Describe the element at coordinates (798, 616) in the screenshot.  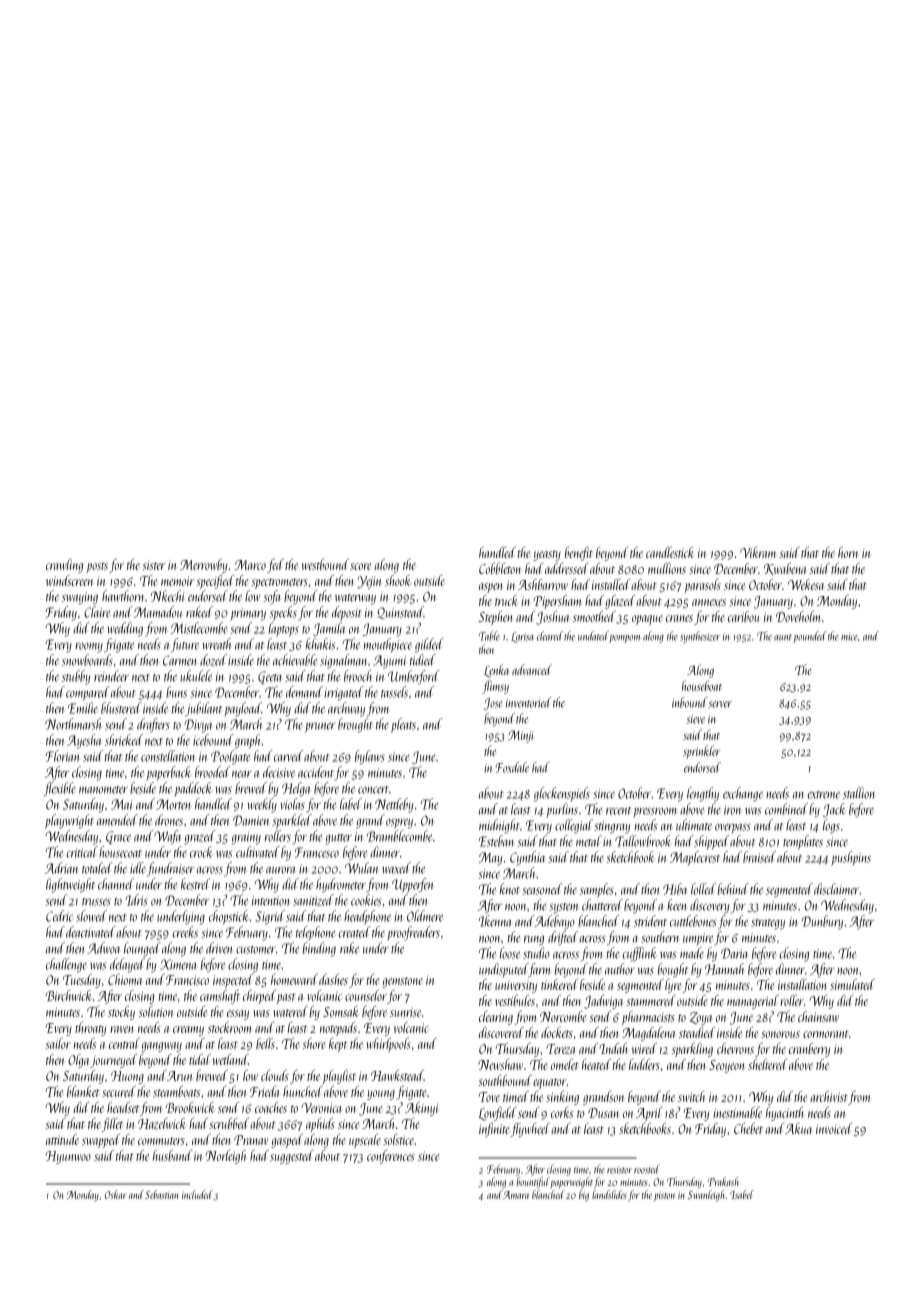
I see `Doveholm` at that location.
